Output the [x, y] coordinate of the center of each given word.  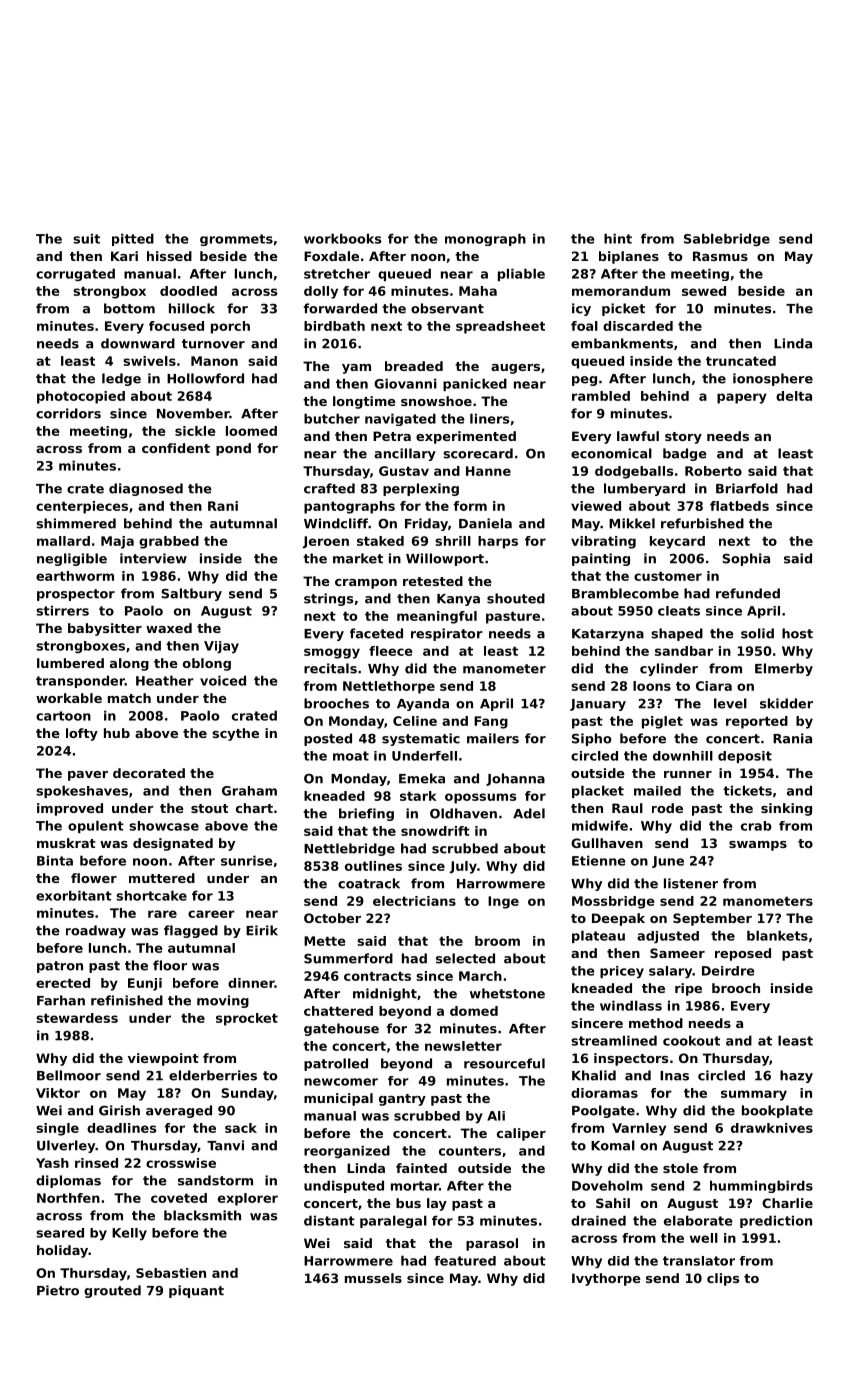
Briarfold [747, 488]
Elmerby [784, 669]
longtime [364, 402]
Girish [119, 1110]
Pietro [58, 1290]
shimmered [76, 523]
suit [86, 238]
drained [598, 1220]
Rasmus [720, 256]
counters [470, 1151]
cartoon [63, 716]
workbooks [342, 238]
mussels [373, 1278]
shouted [516, 598]
